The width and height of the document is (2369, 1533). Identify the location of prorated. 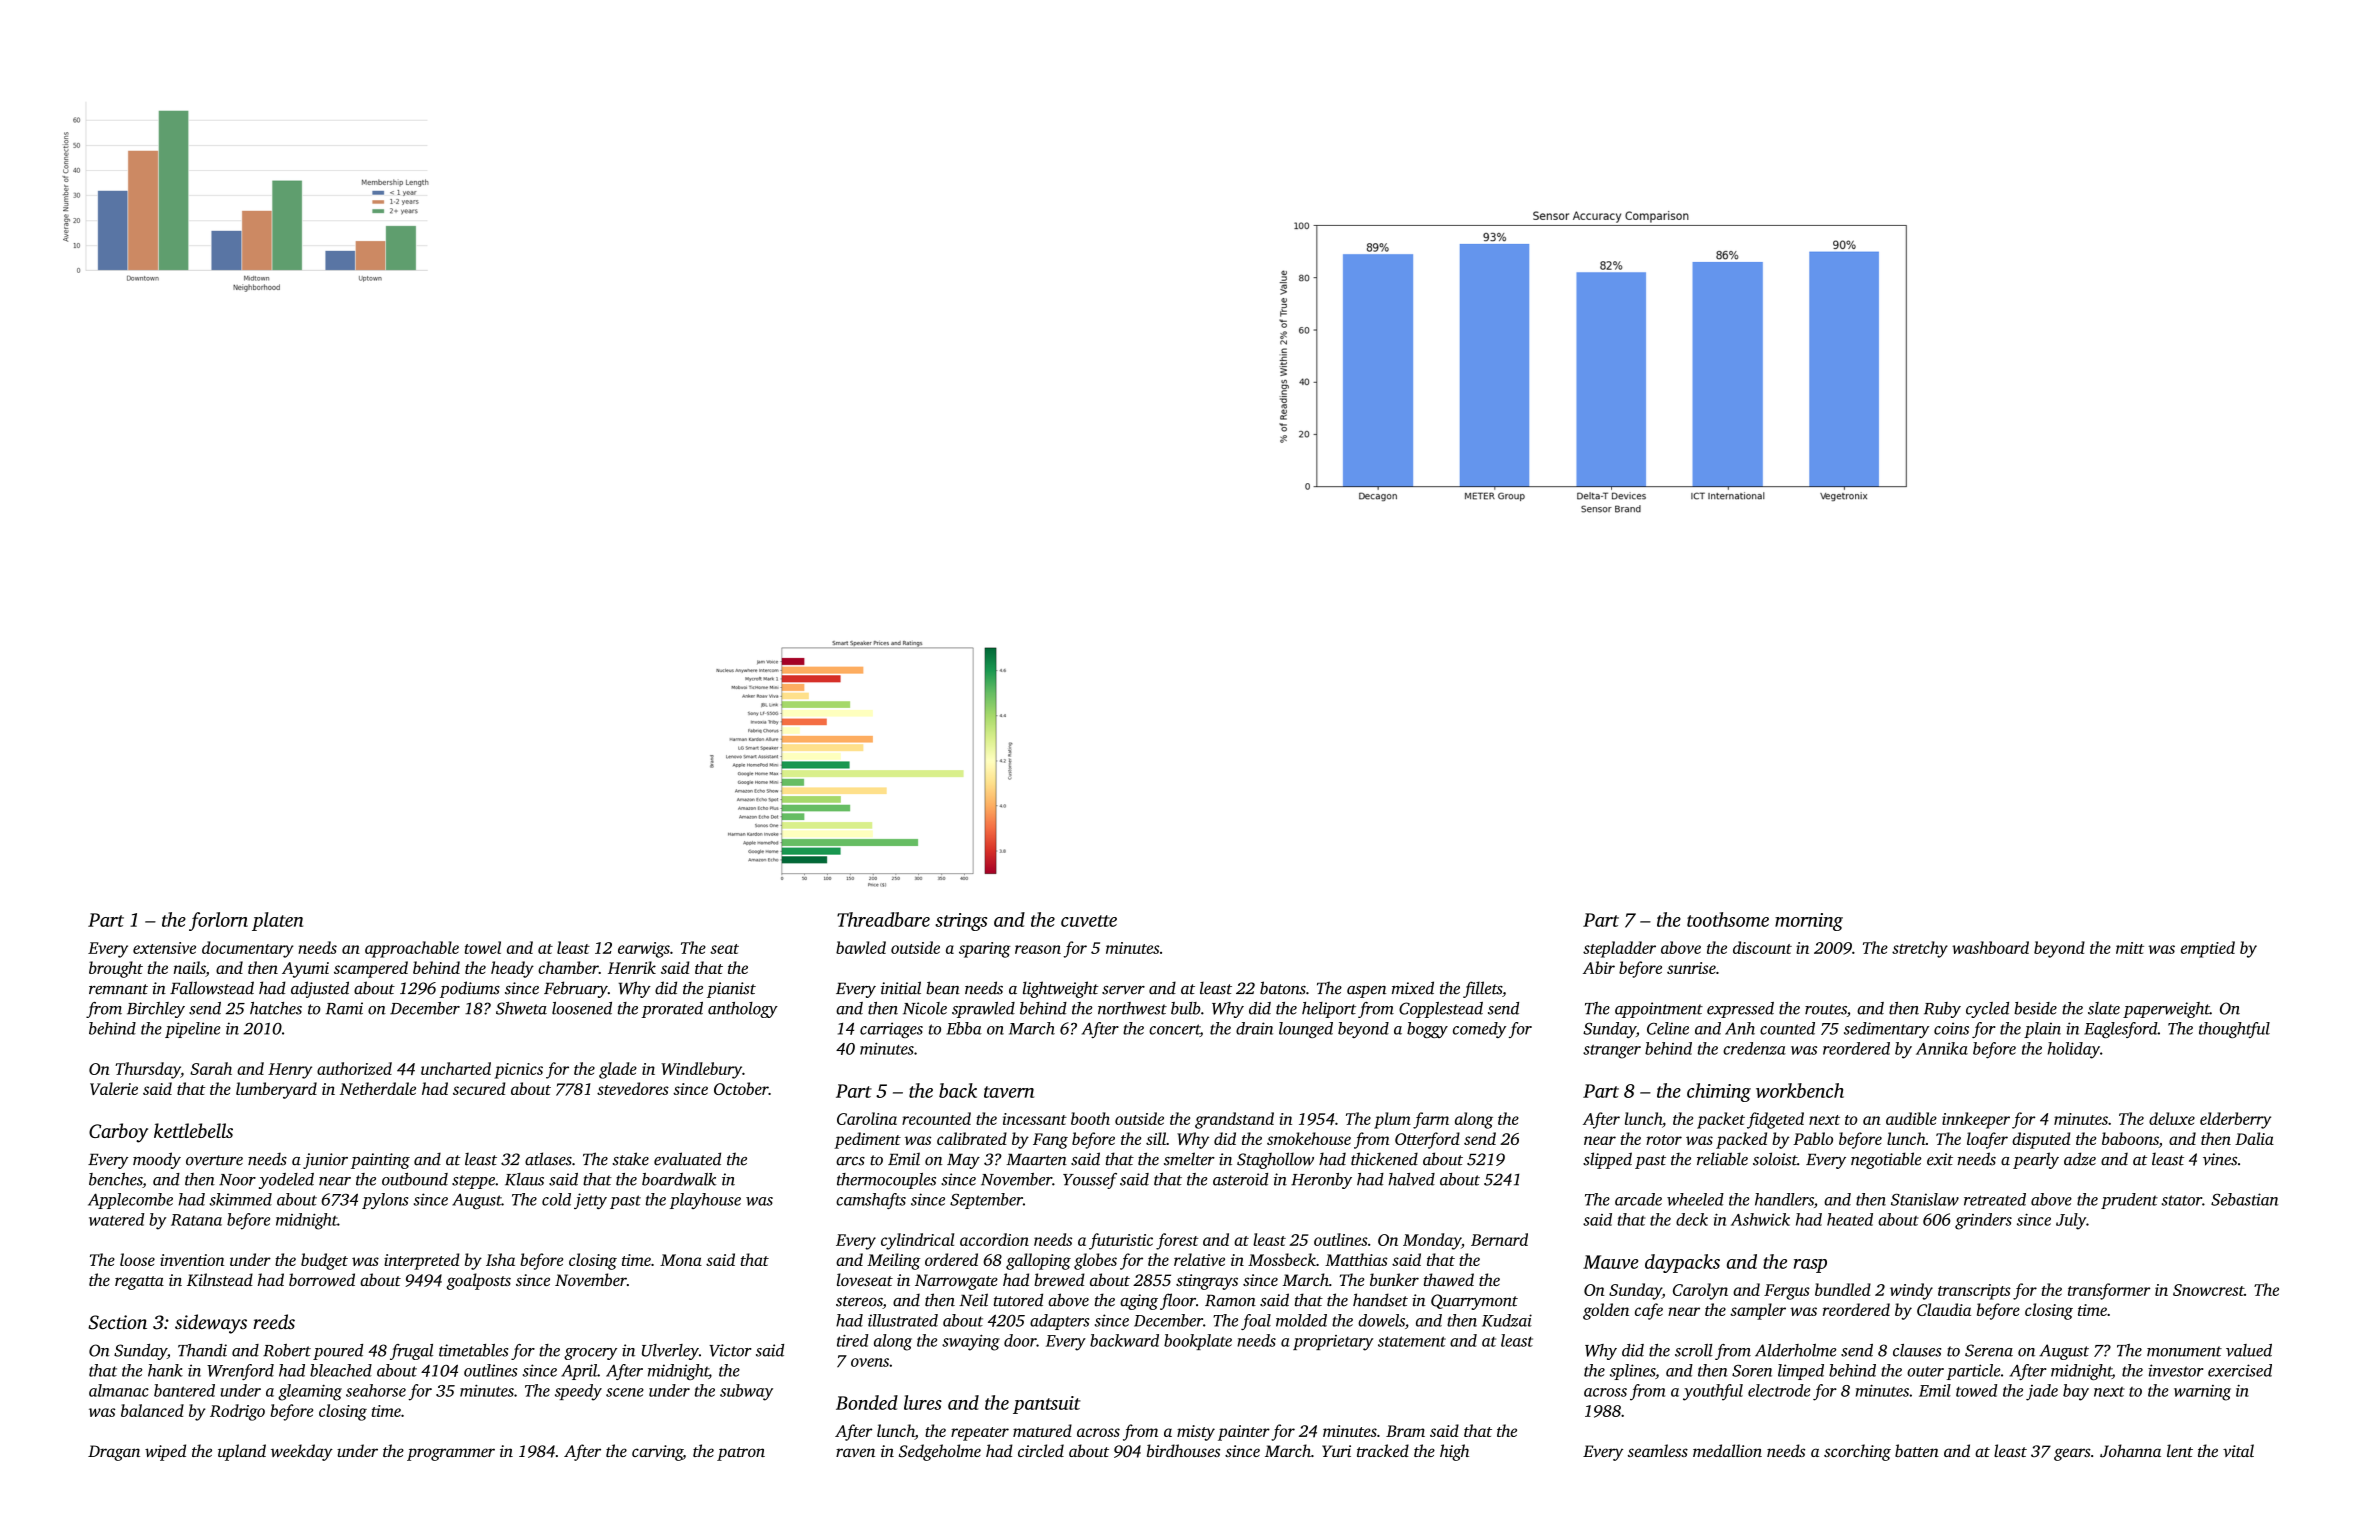
(672, 1010).
